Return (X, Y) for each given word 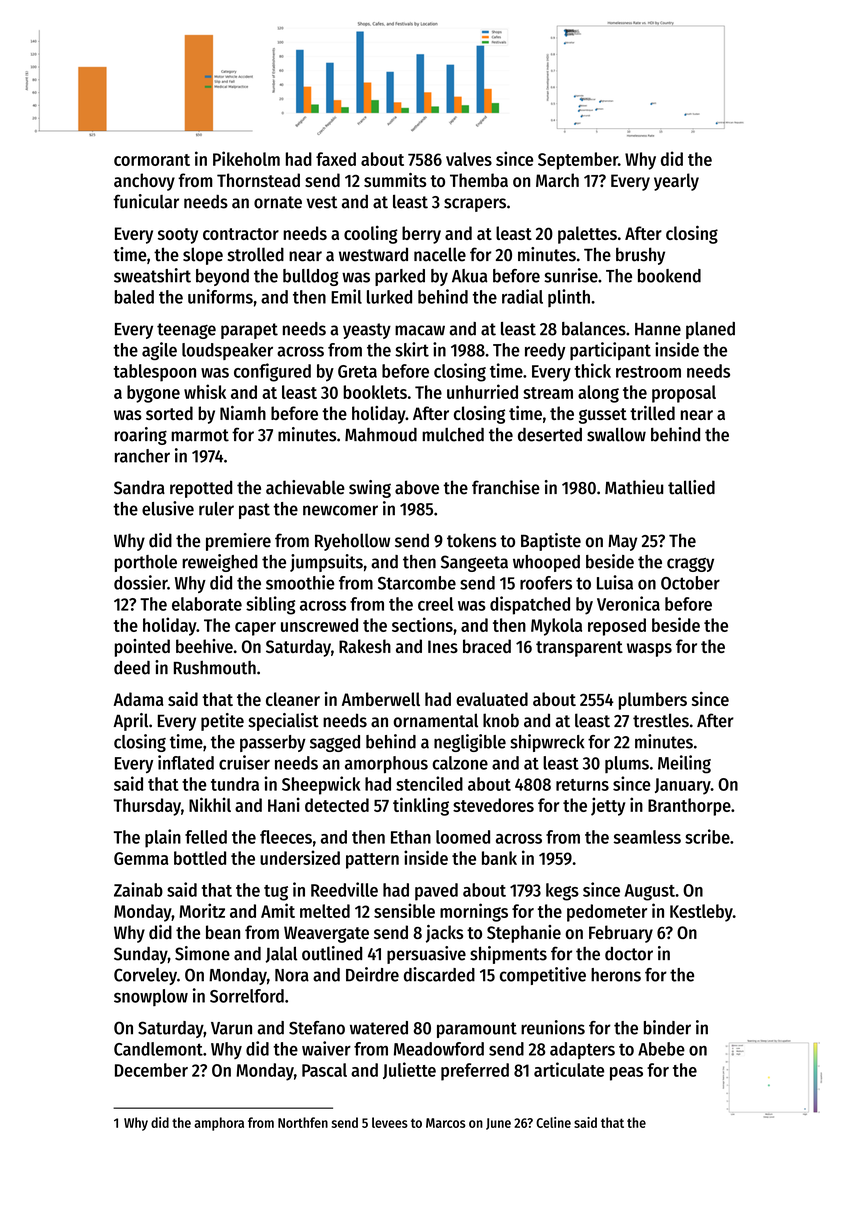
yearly (676, 182)
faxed (336, 159)
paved (436, 892)
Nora (292, 975)
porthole (146, 563)
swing (370, 489)
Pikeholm (246, 158)
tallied (691, 487)
